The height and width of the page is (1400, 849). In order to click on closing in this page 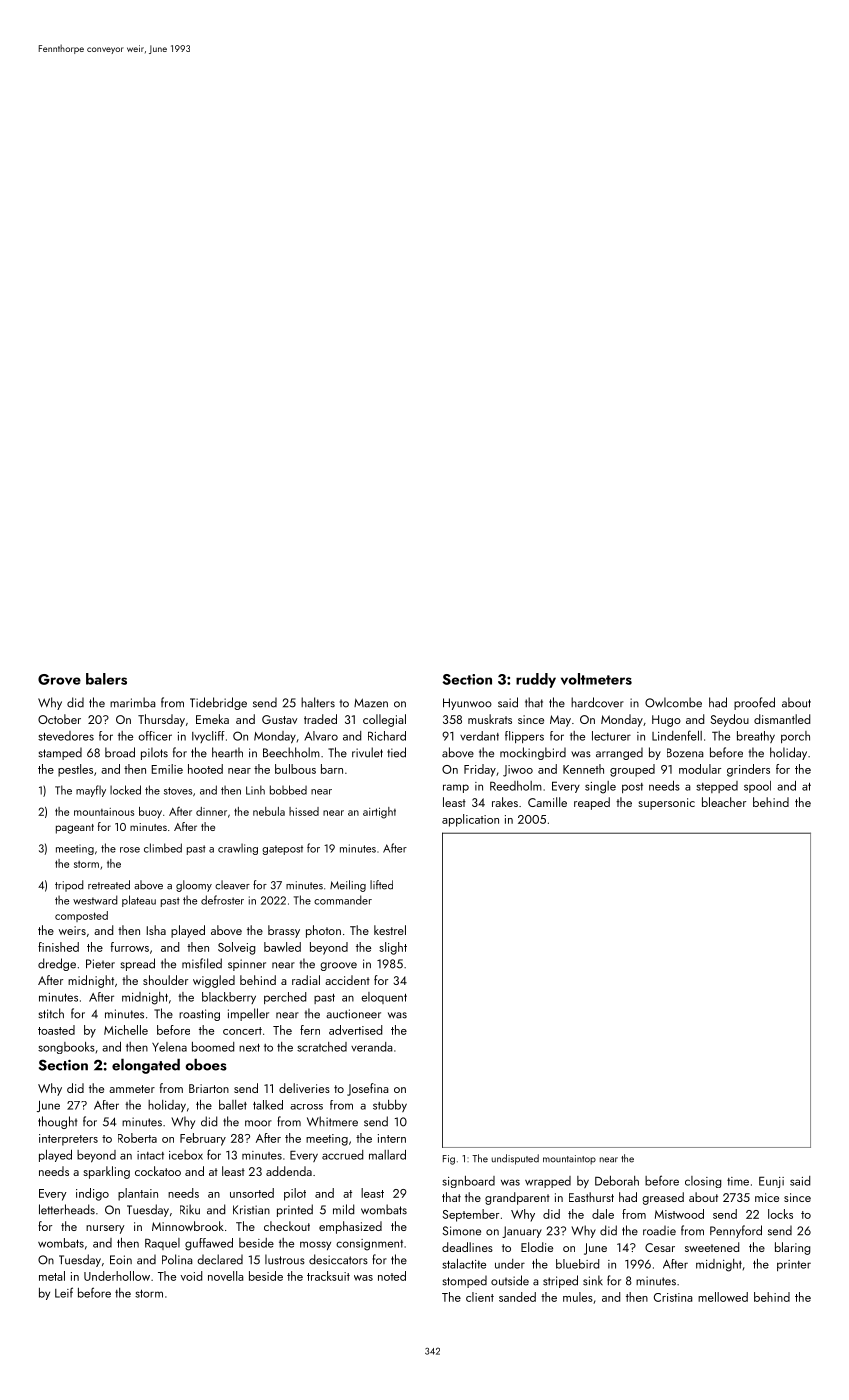, I will do `click(703, 1182)`.
